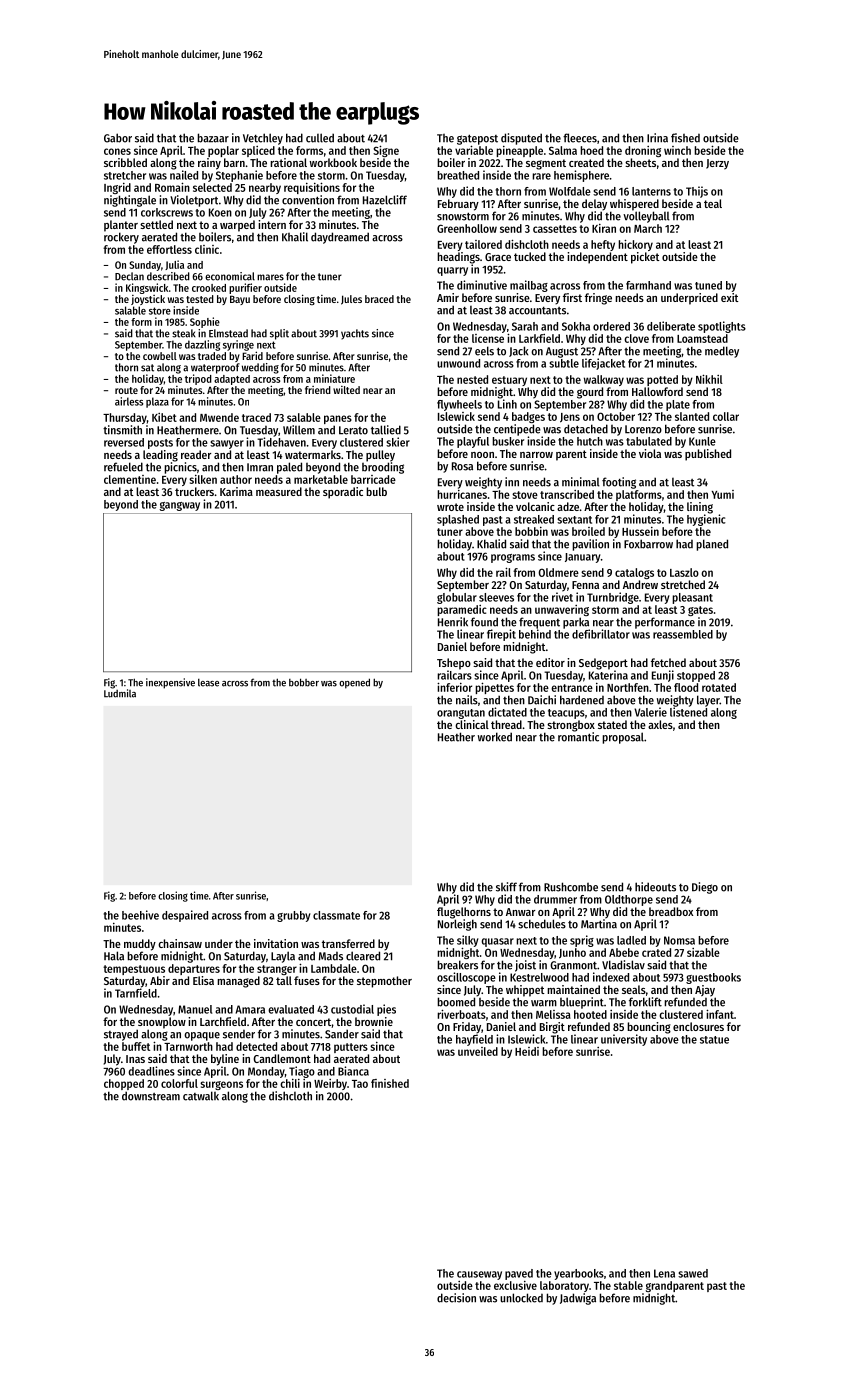  I want to click on classmate, so click(336, 915).
